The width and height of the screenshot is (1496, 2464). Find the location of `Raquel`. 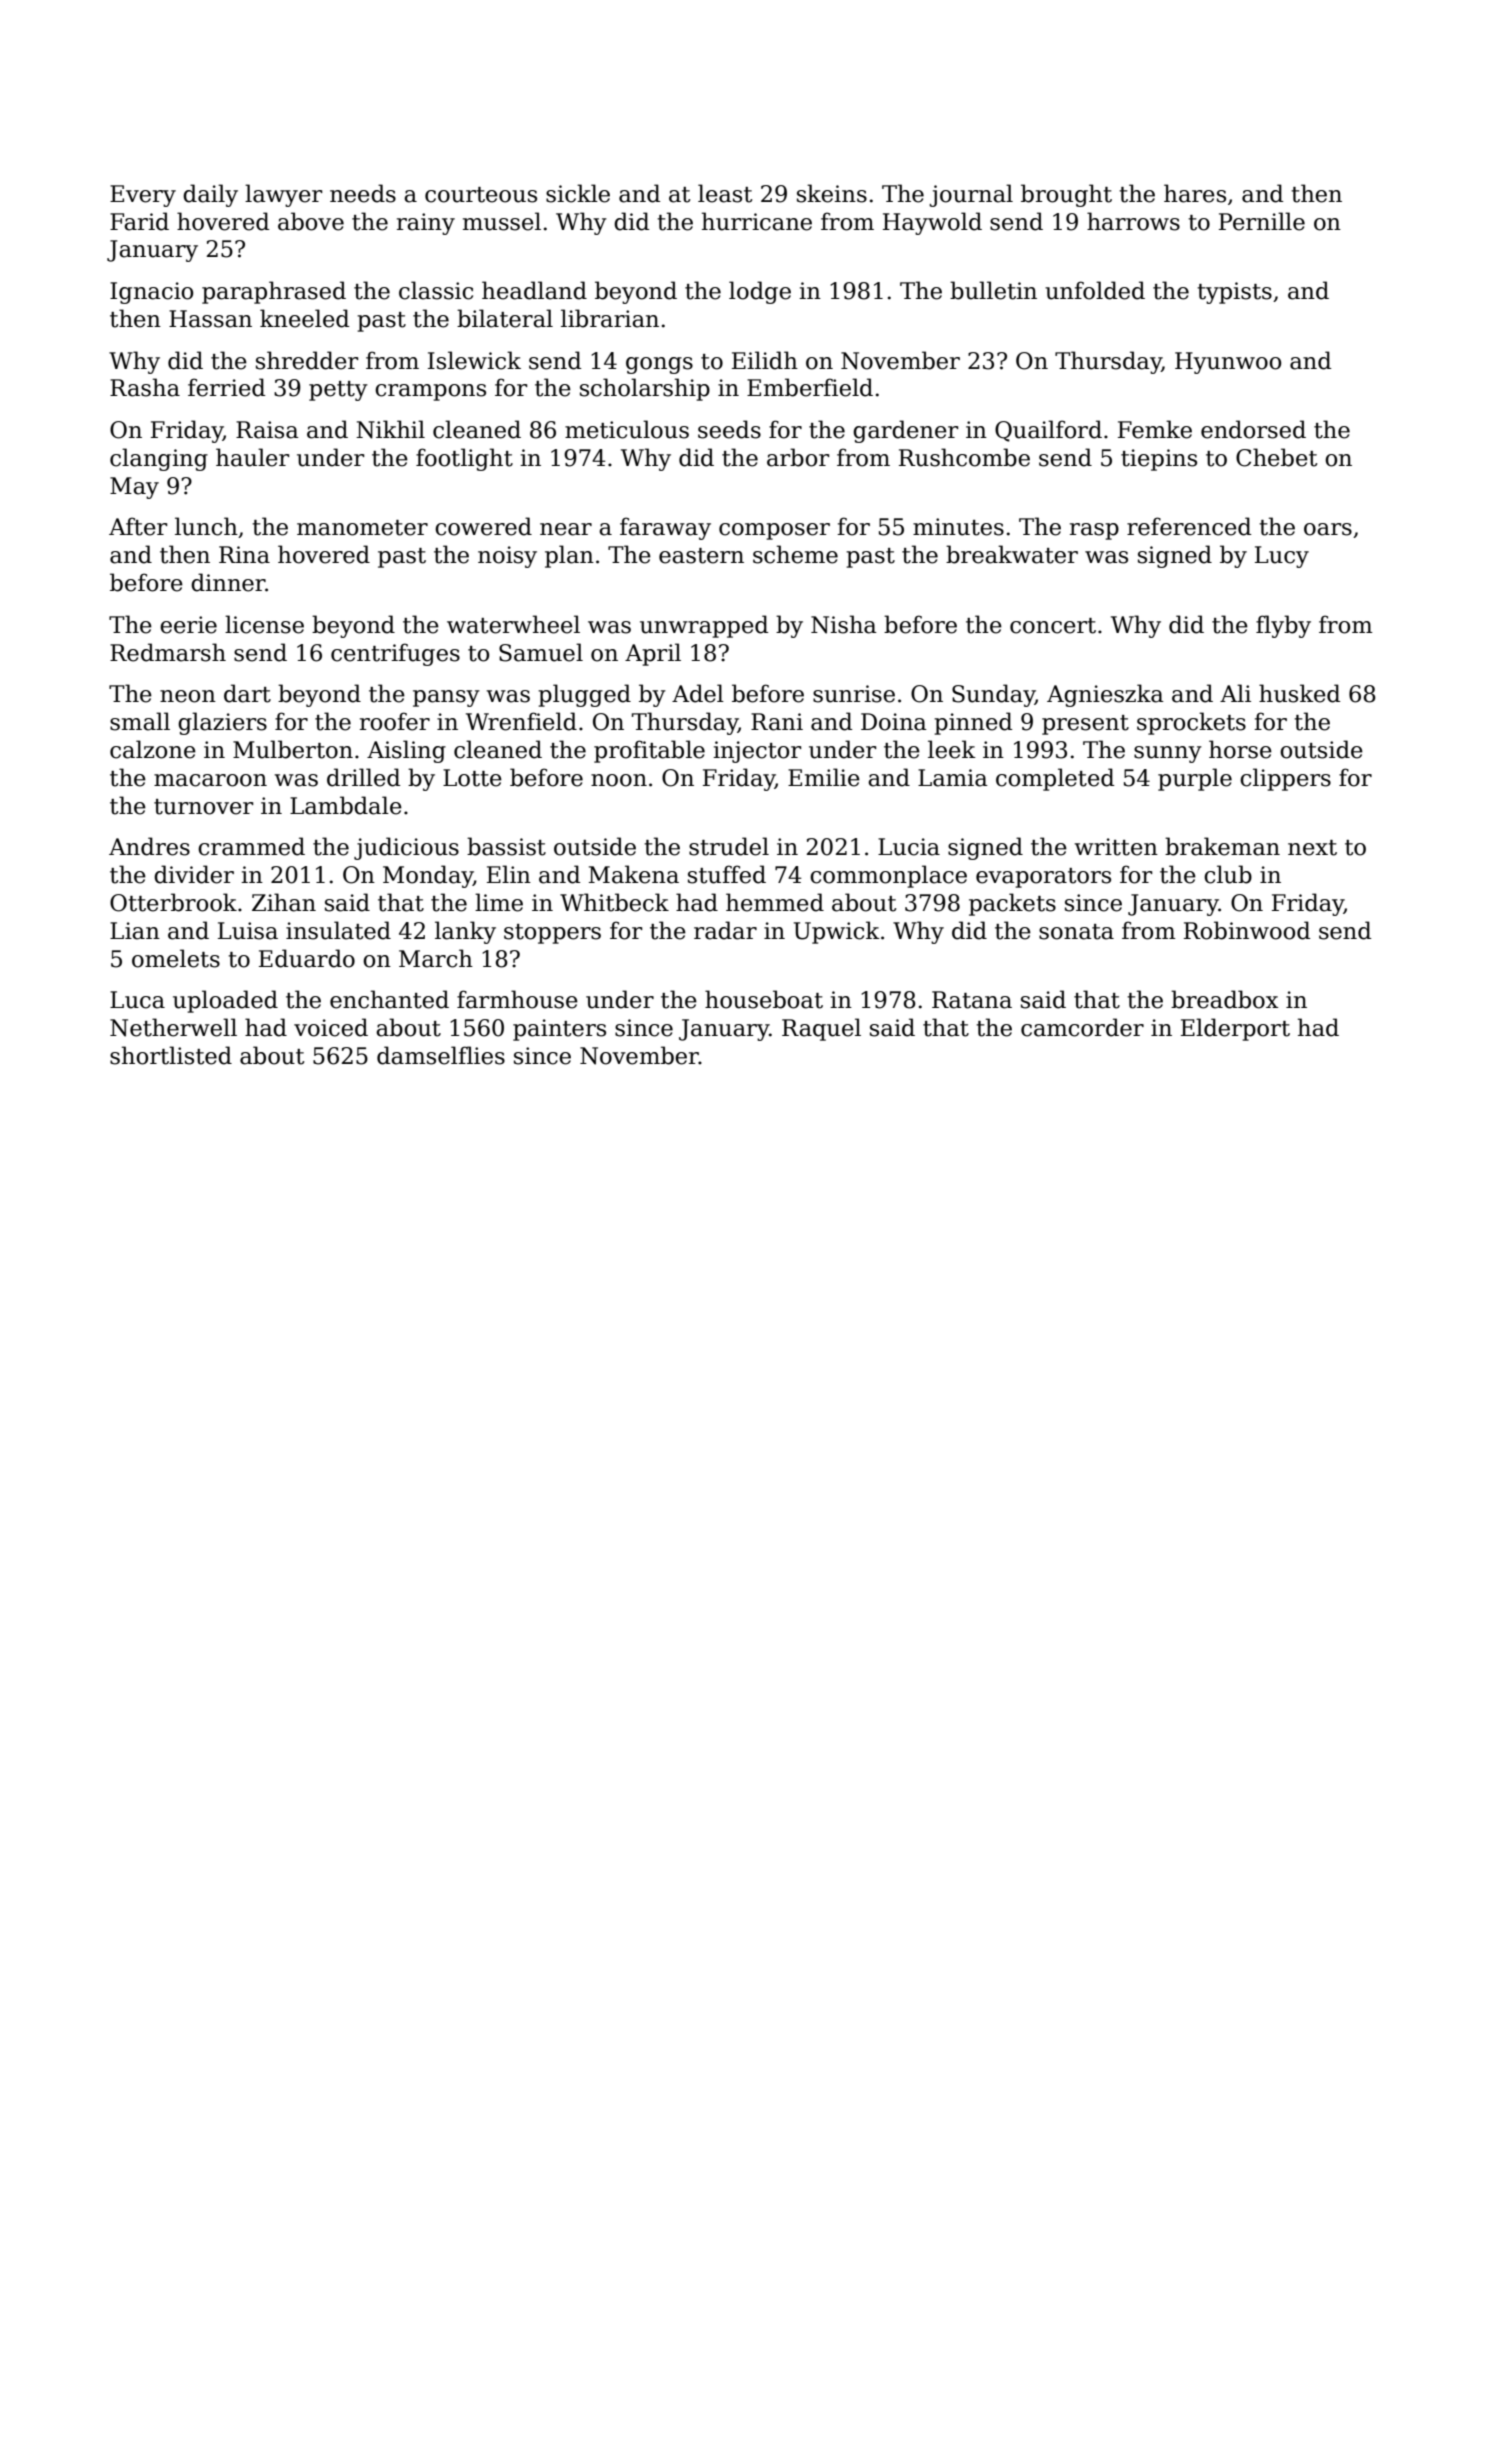

Raquel is located at coordinates (821, 1029).
